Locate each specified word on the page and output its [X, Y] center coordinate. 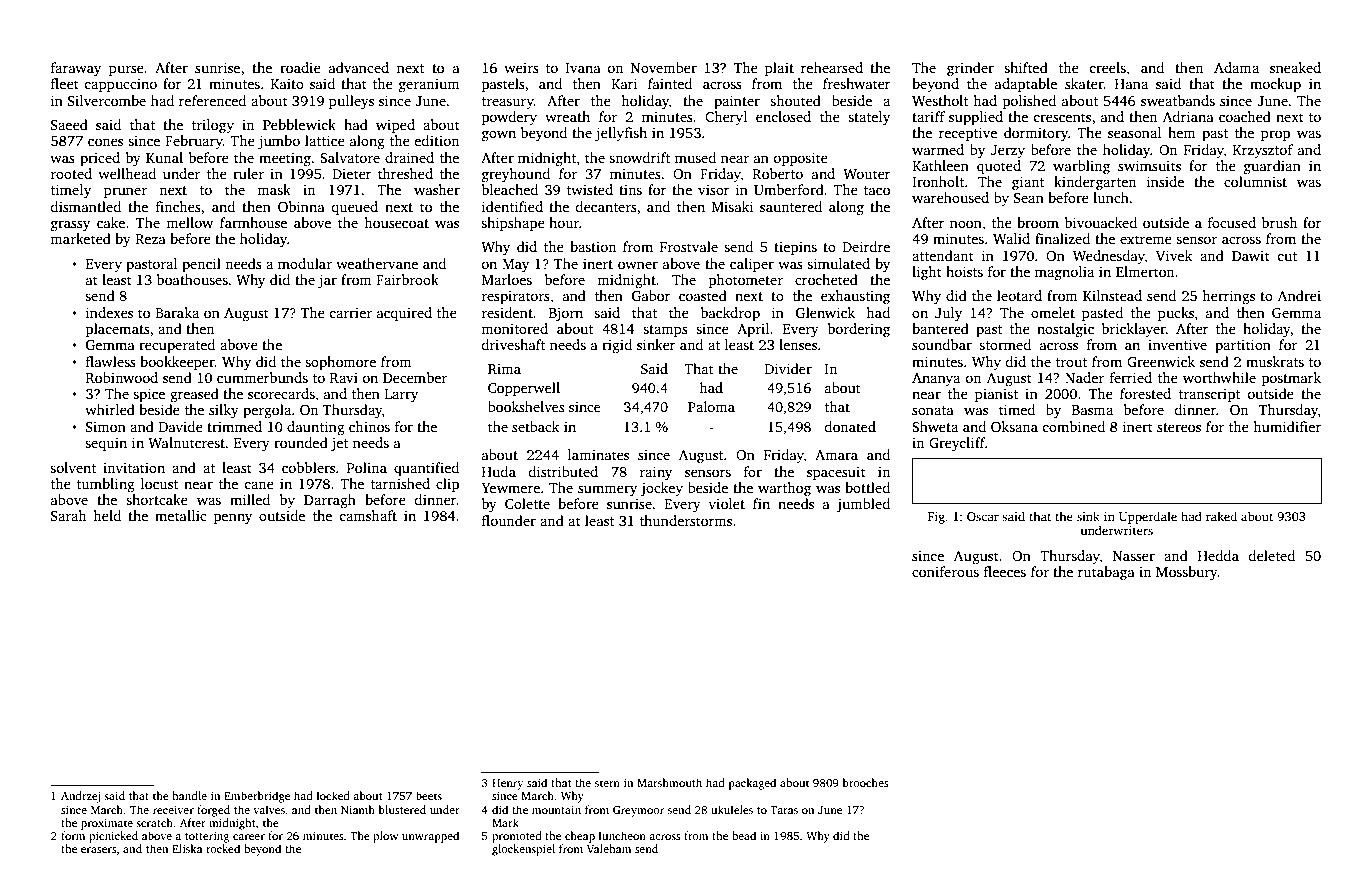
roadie [300, 67]
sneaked [1295, 67]
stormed [1005, 344]
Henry [508, 784]
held [107, 515]
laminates [598, 454]
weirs [521, 67]
